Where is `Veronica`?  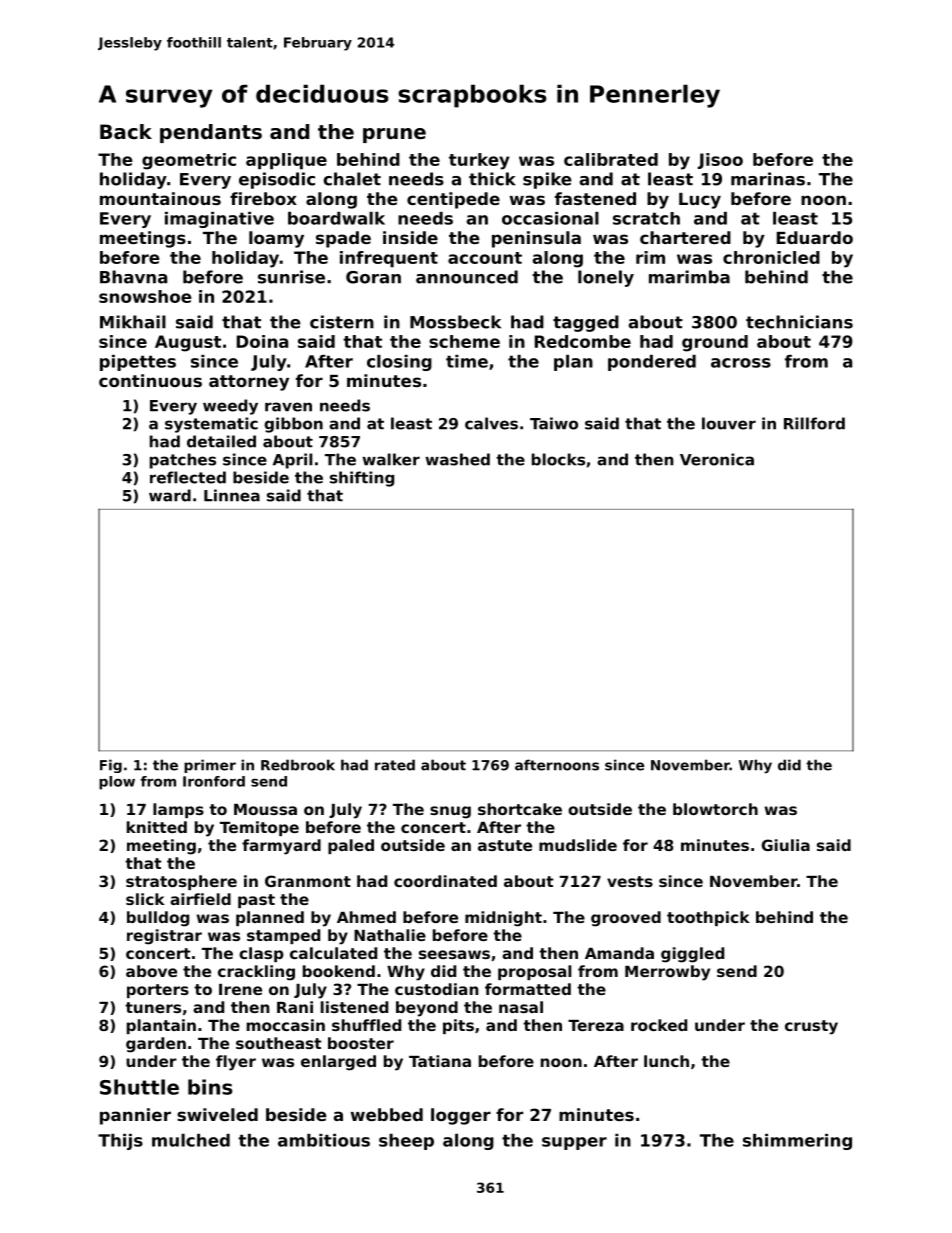
Veronica is located at coordinates (717, 459).
